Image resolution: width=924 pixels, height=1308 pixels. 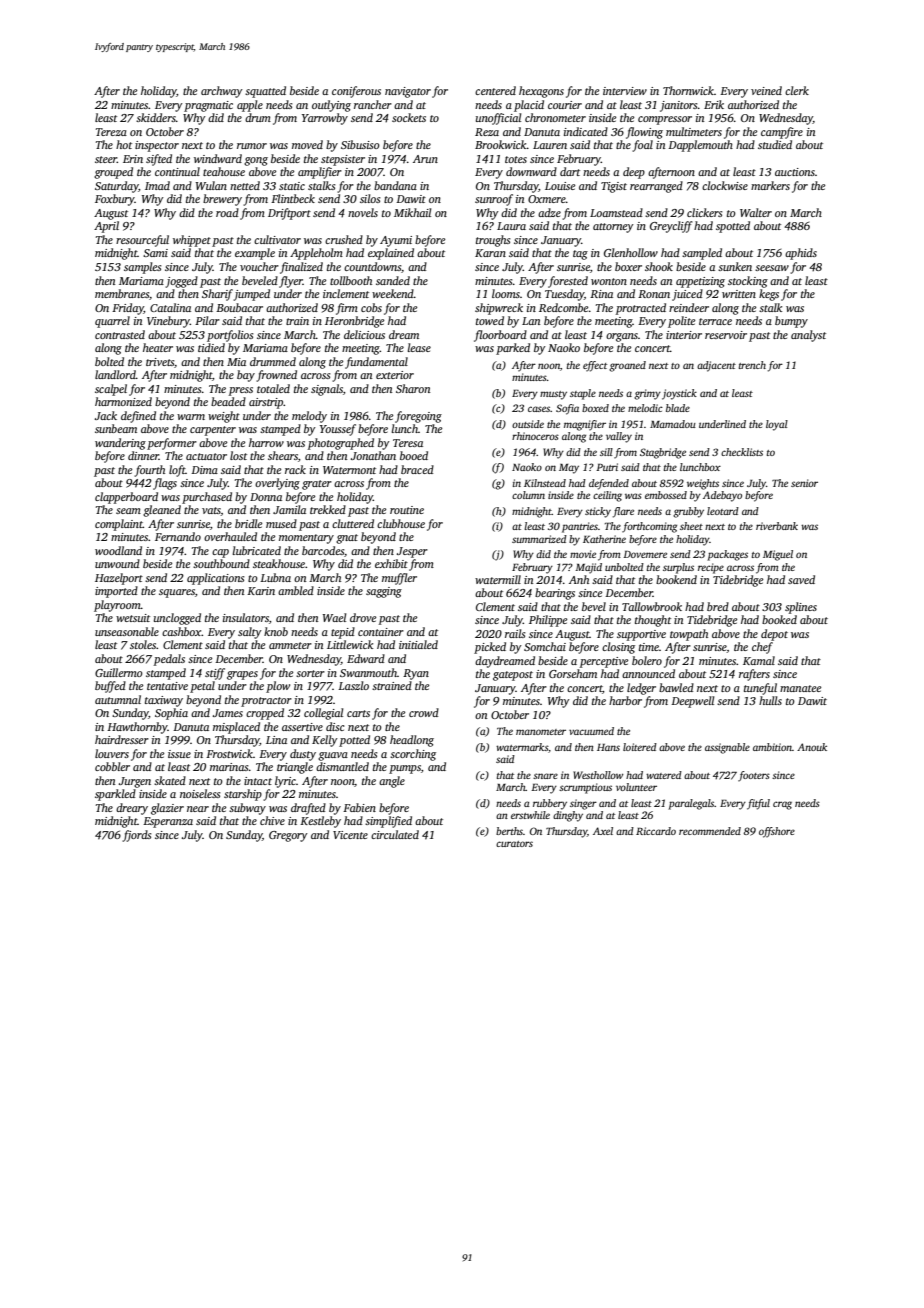 I want to click on checklists, so click(x=742, y=452).
